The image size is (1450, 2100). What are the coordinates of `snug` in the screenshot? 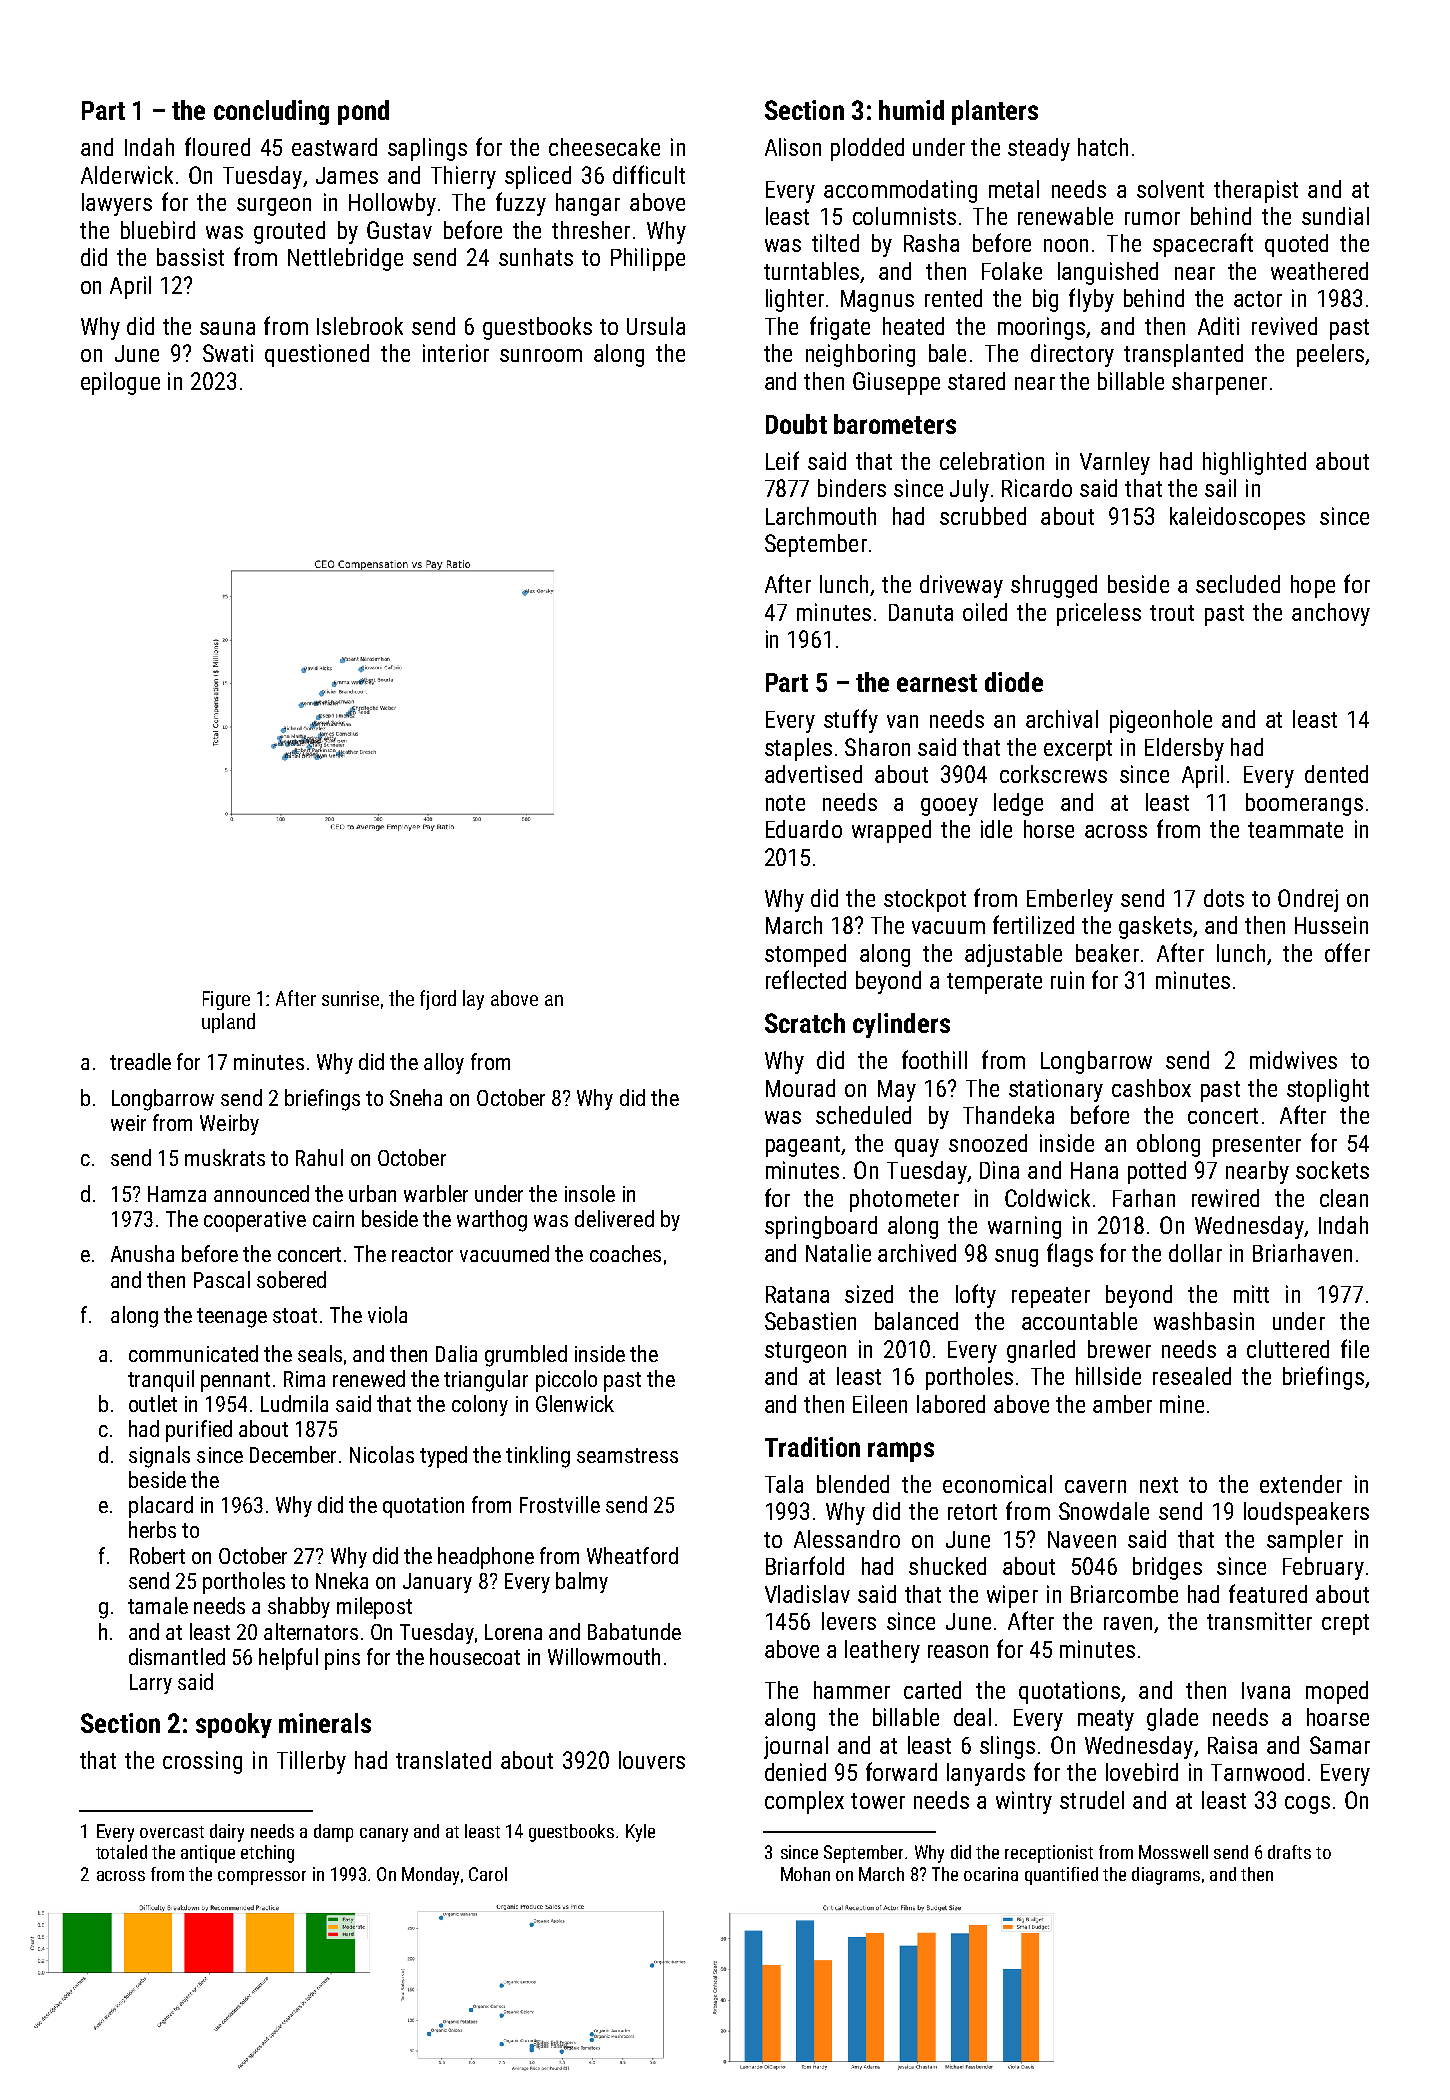 It's located at (1016, 1258).
